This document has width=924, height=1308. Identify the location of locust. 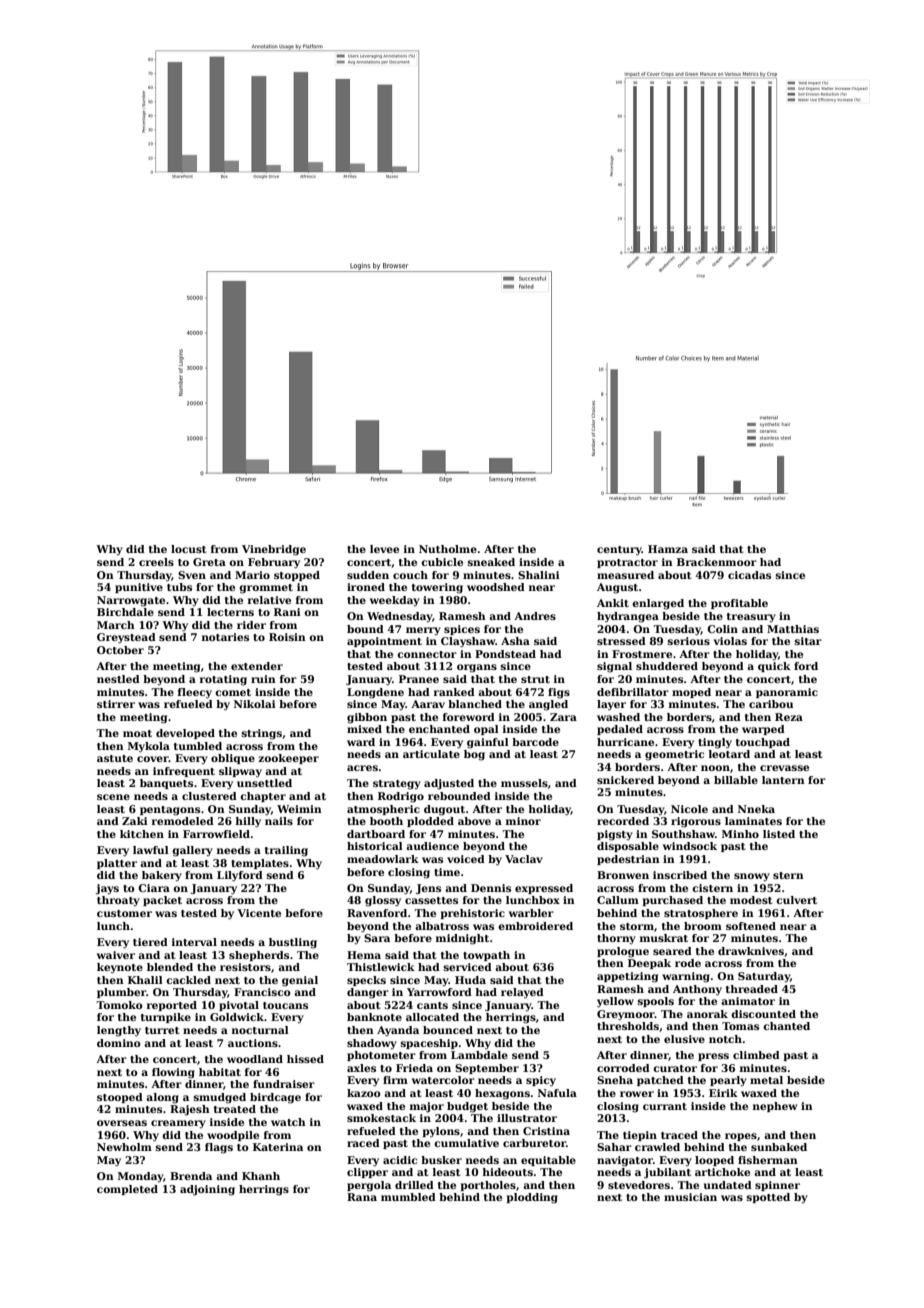
(189, 549).
